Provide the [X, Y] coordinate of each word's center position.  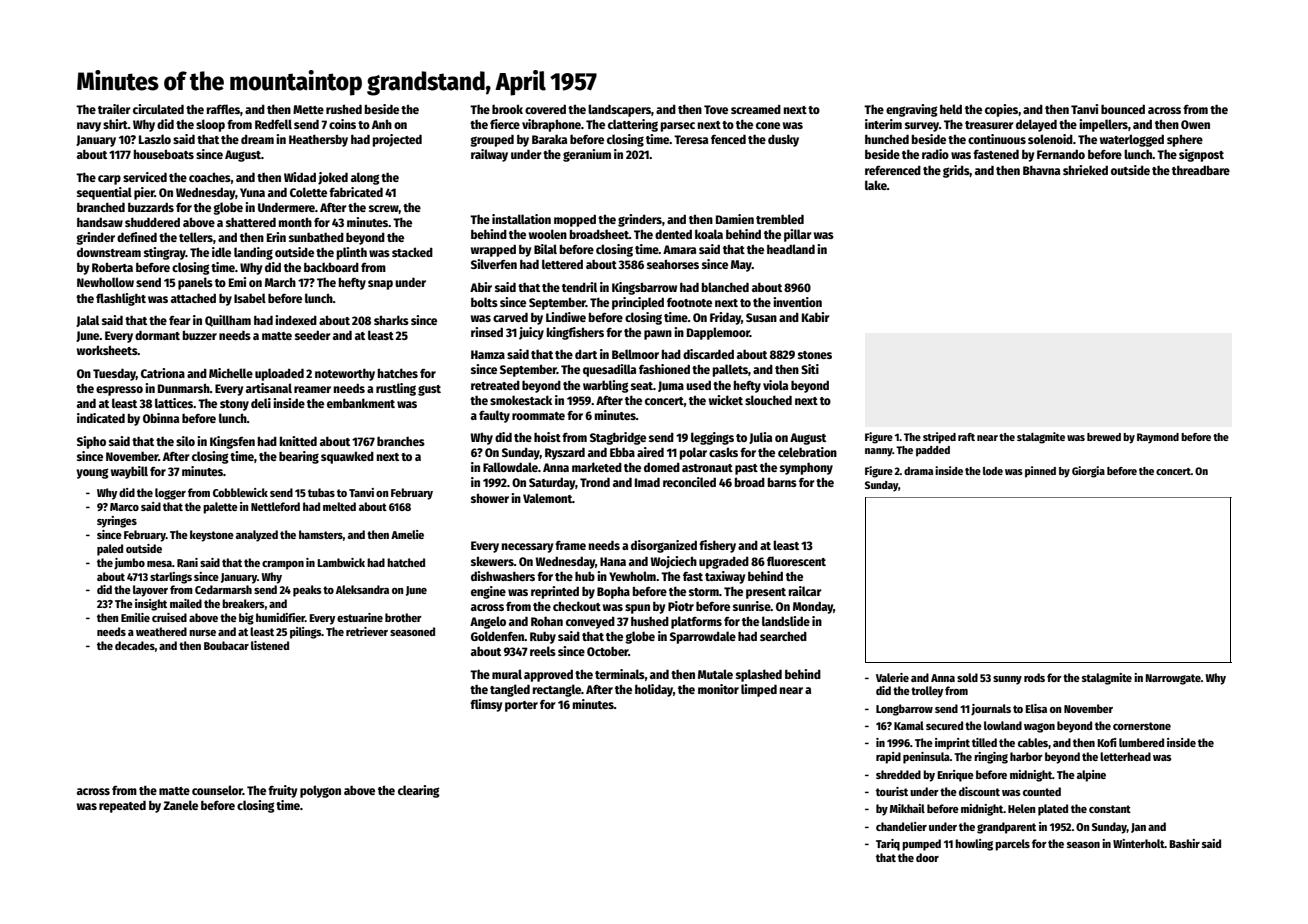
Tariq [888, 845]
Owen [1195, 124]
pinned [1040, 472]
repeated [122, 807]
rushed [344, 109]
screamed [756, 109]
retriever [367, 631]
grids [956, 171]
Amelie [407, 534]
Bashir [1184, 843]
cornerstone [1142, 726]
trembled [780, 219]
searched [783, 636]
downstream [109, 252]
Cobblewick [240, 492]
